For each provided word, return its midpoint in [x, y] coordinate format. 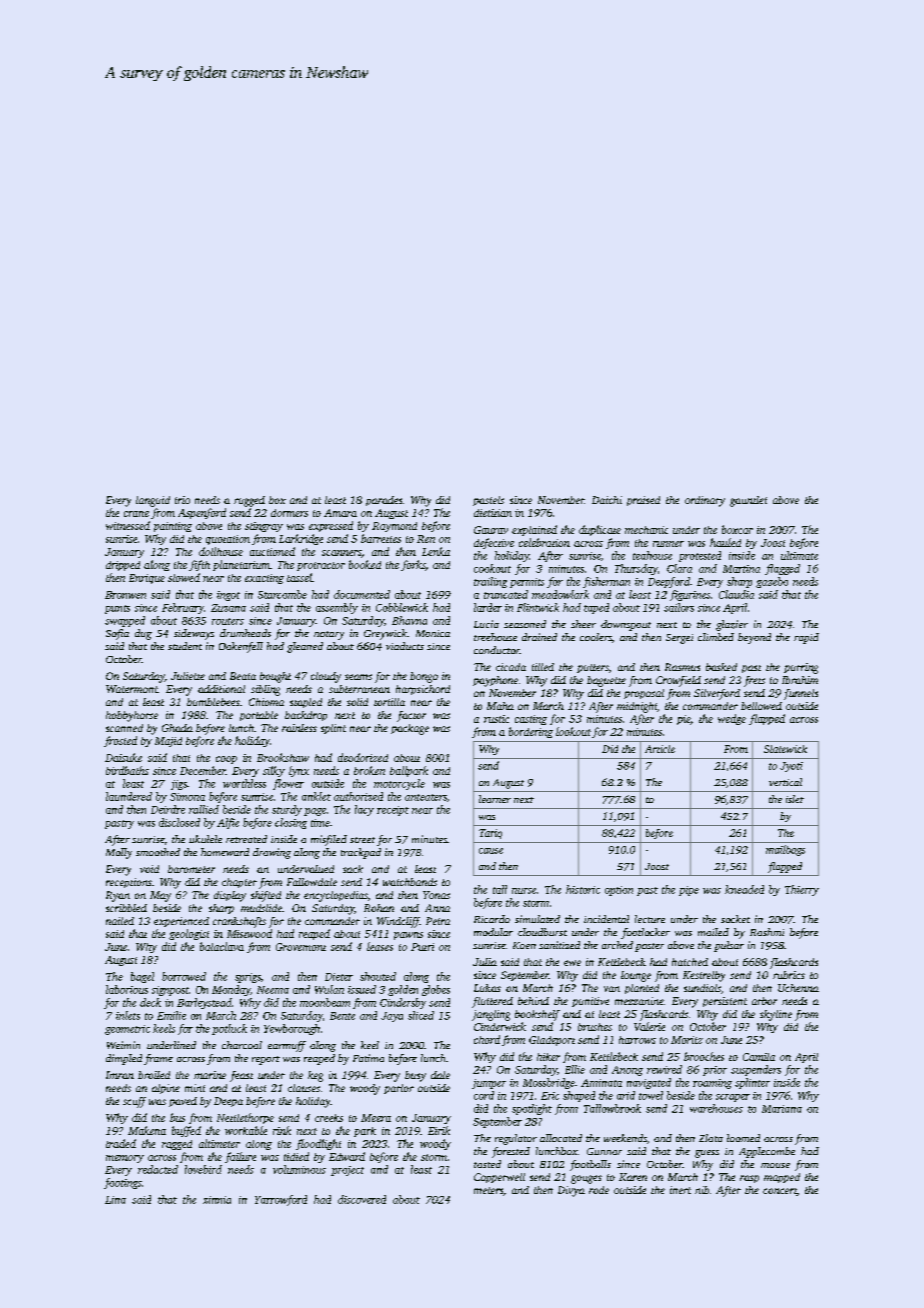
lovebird [203, 1169]
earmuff [287, 1046]
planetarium [241, 565]
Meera [376, 1118]
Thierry [802, 890]
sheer [583, 624]
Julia [485, 962]
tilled [543, 667]
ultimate [799, 555]
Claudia [736, 594]
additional [221, 689]
